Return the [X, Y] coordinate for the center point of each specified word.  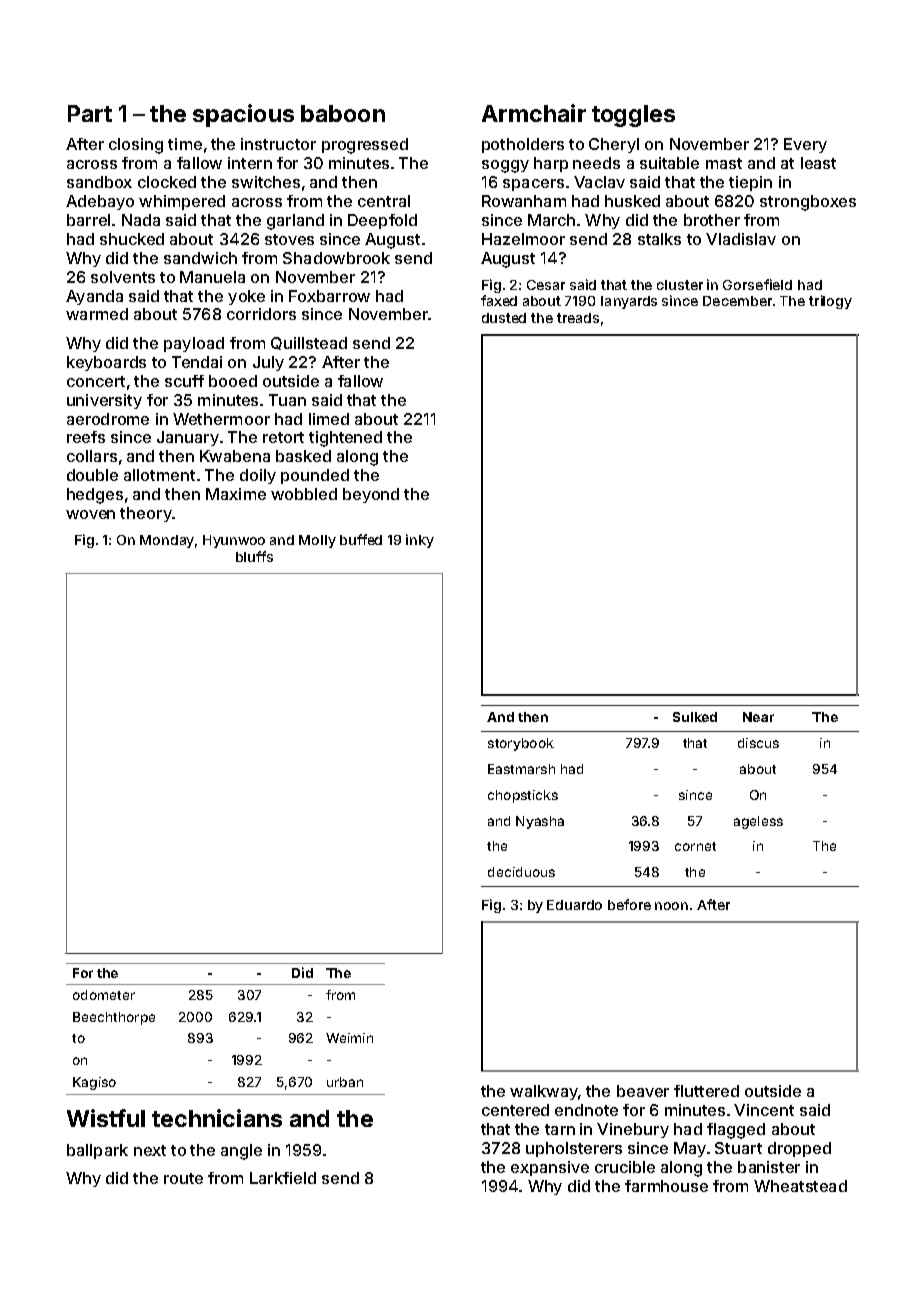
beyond [371, 495]
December [737, 301]
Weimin [349, 1038]
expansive [550, 1168]
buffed [361, 539]
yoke [246, 297]
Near [758, 717]
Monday [167, 541]
